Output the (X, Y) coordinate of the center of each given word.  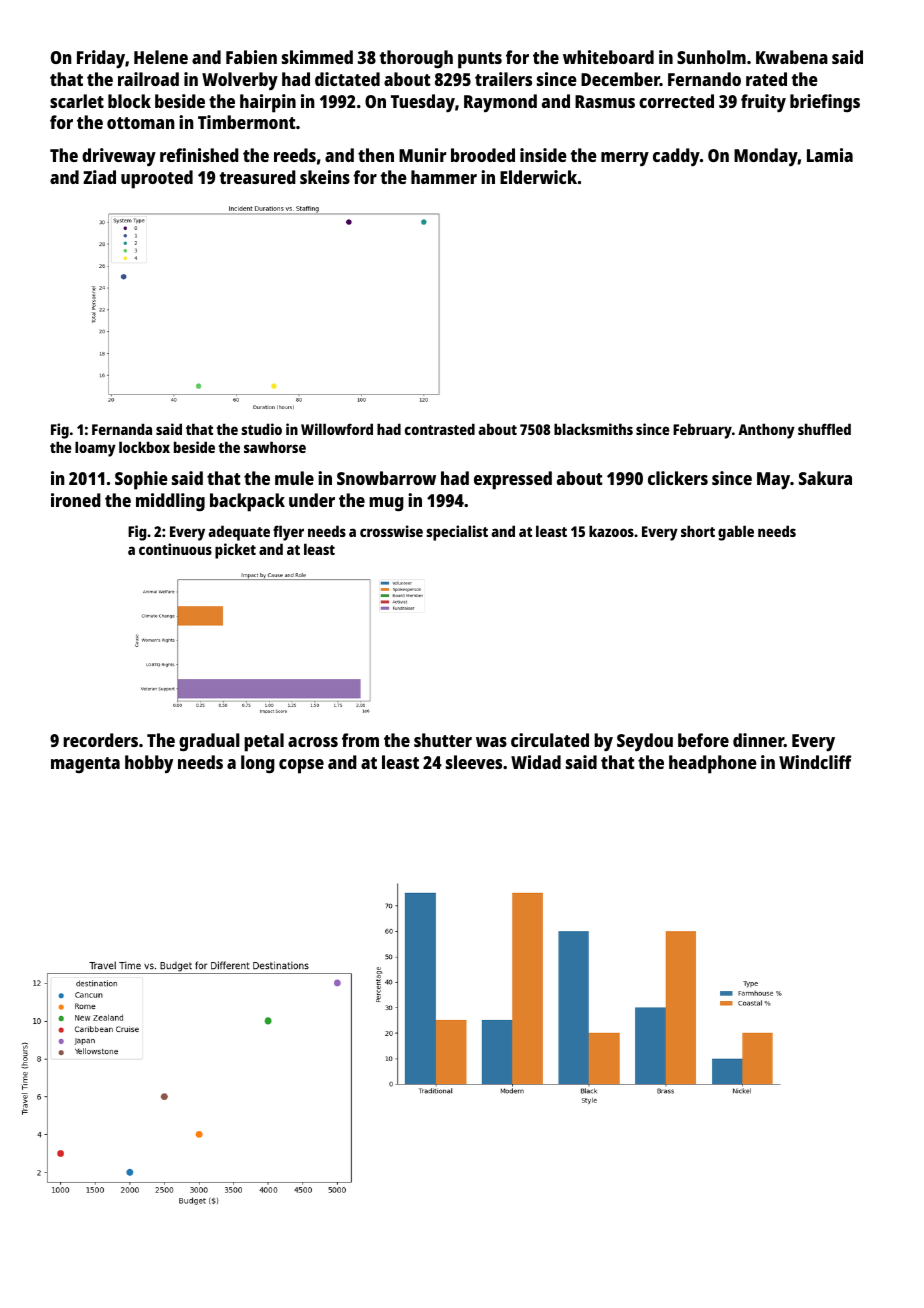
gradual (209, 742)
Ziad (99, 177)
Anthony (766, 431)
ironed (76, 500)
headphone (713, 764)
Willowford (337, 429)
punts (480, 60)
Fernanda (122, 429)
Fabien (251, 57)
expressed (513, 480)
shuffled (824, 429)
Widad (536, 762)
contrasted (440, 429)
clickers (678, 478)
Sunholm (711, 57)
